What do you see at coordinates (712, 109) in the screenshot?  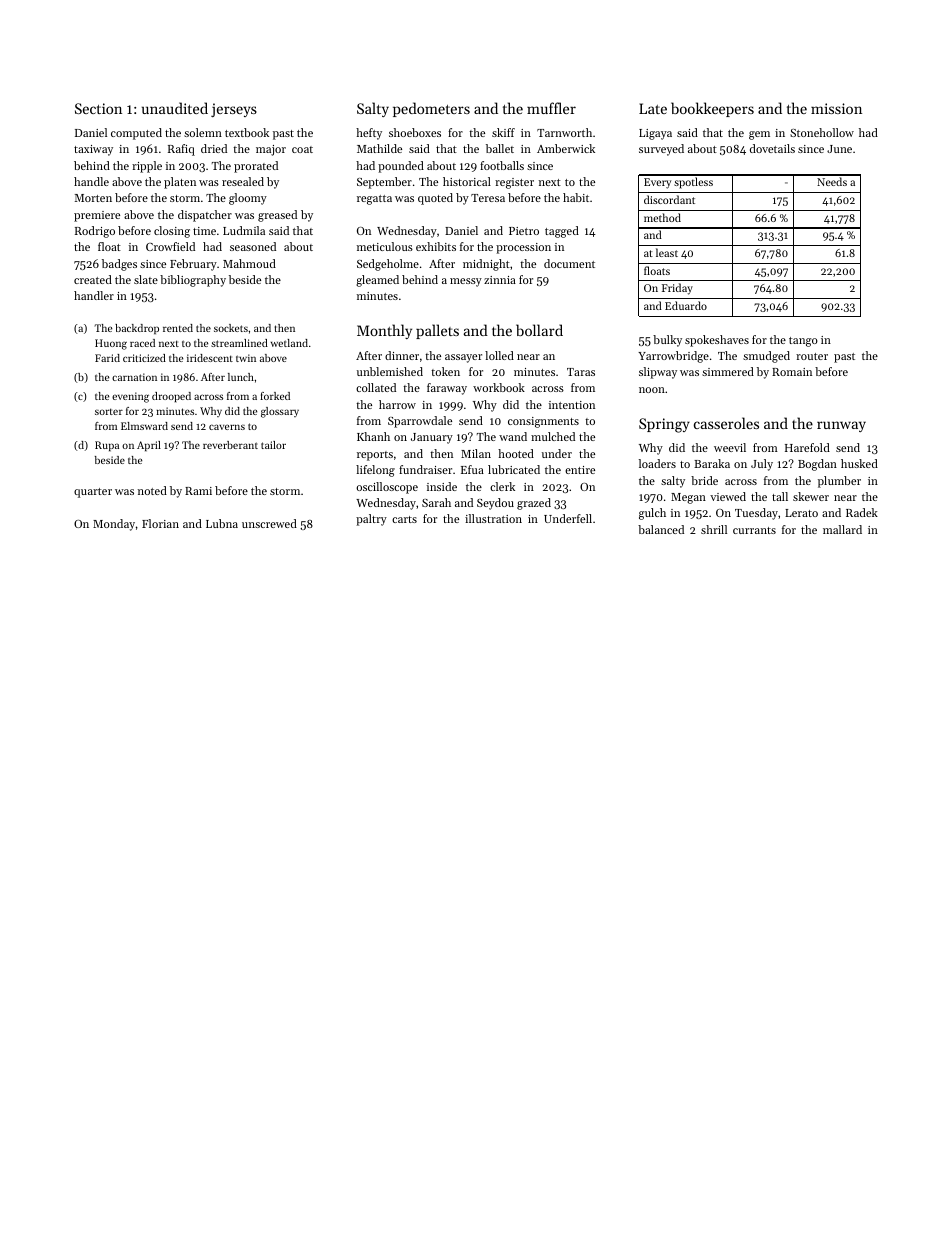 I see `bookkeepers` at bounding box center [712, 109].
